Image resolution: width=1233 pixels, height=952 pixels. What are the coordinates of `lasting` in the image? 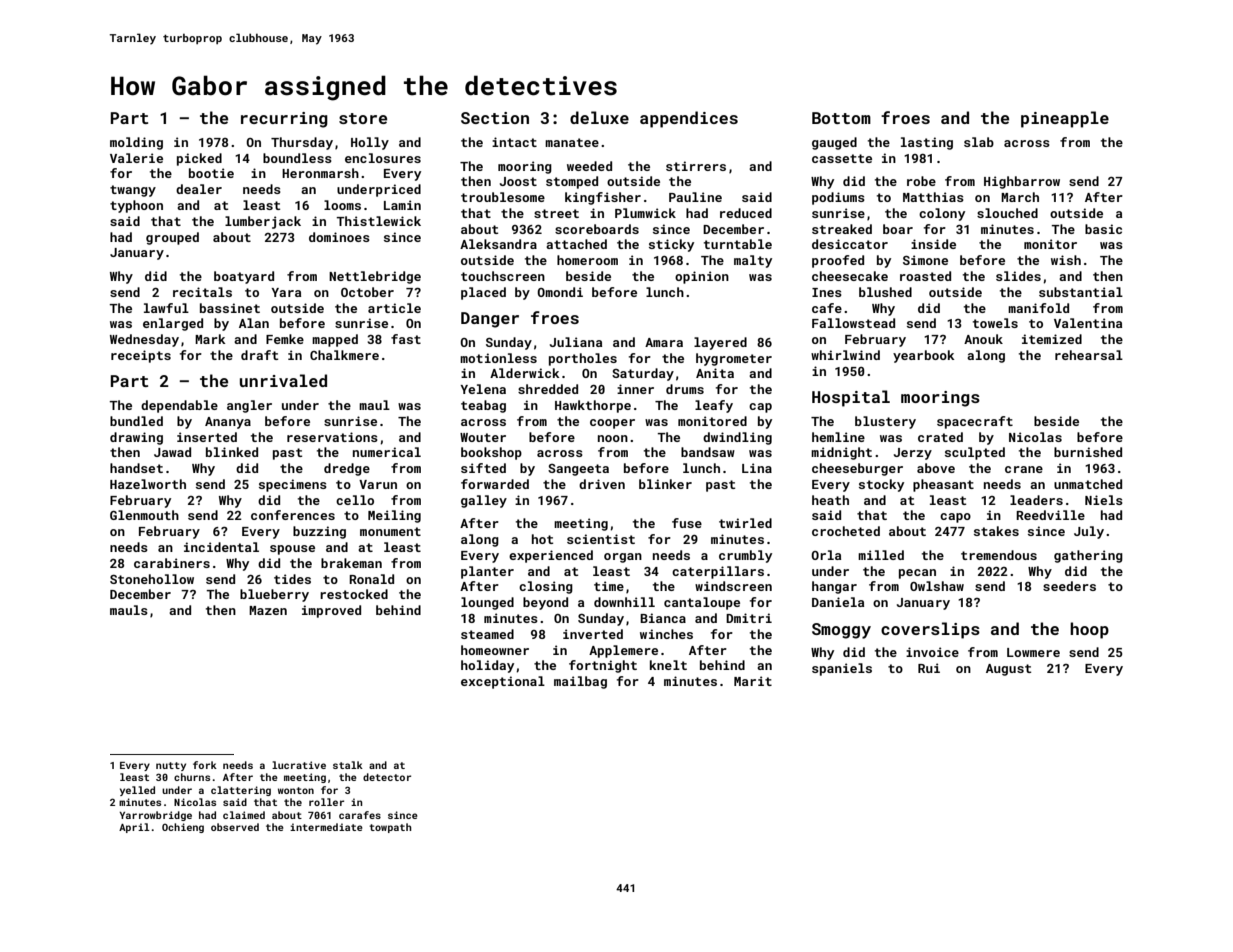 It's located at (927, 143).
